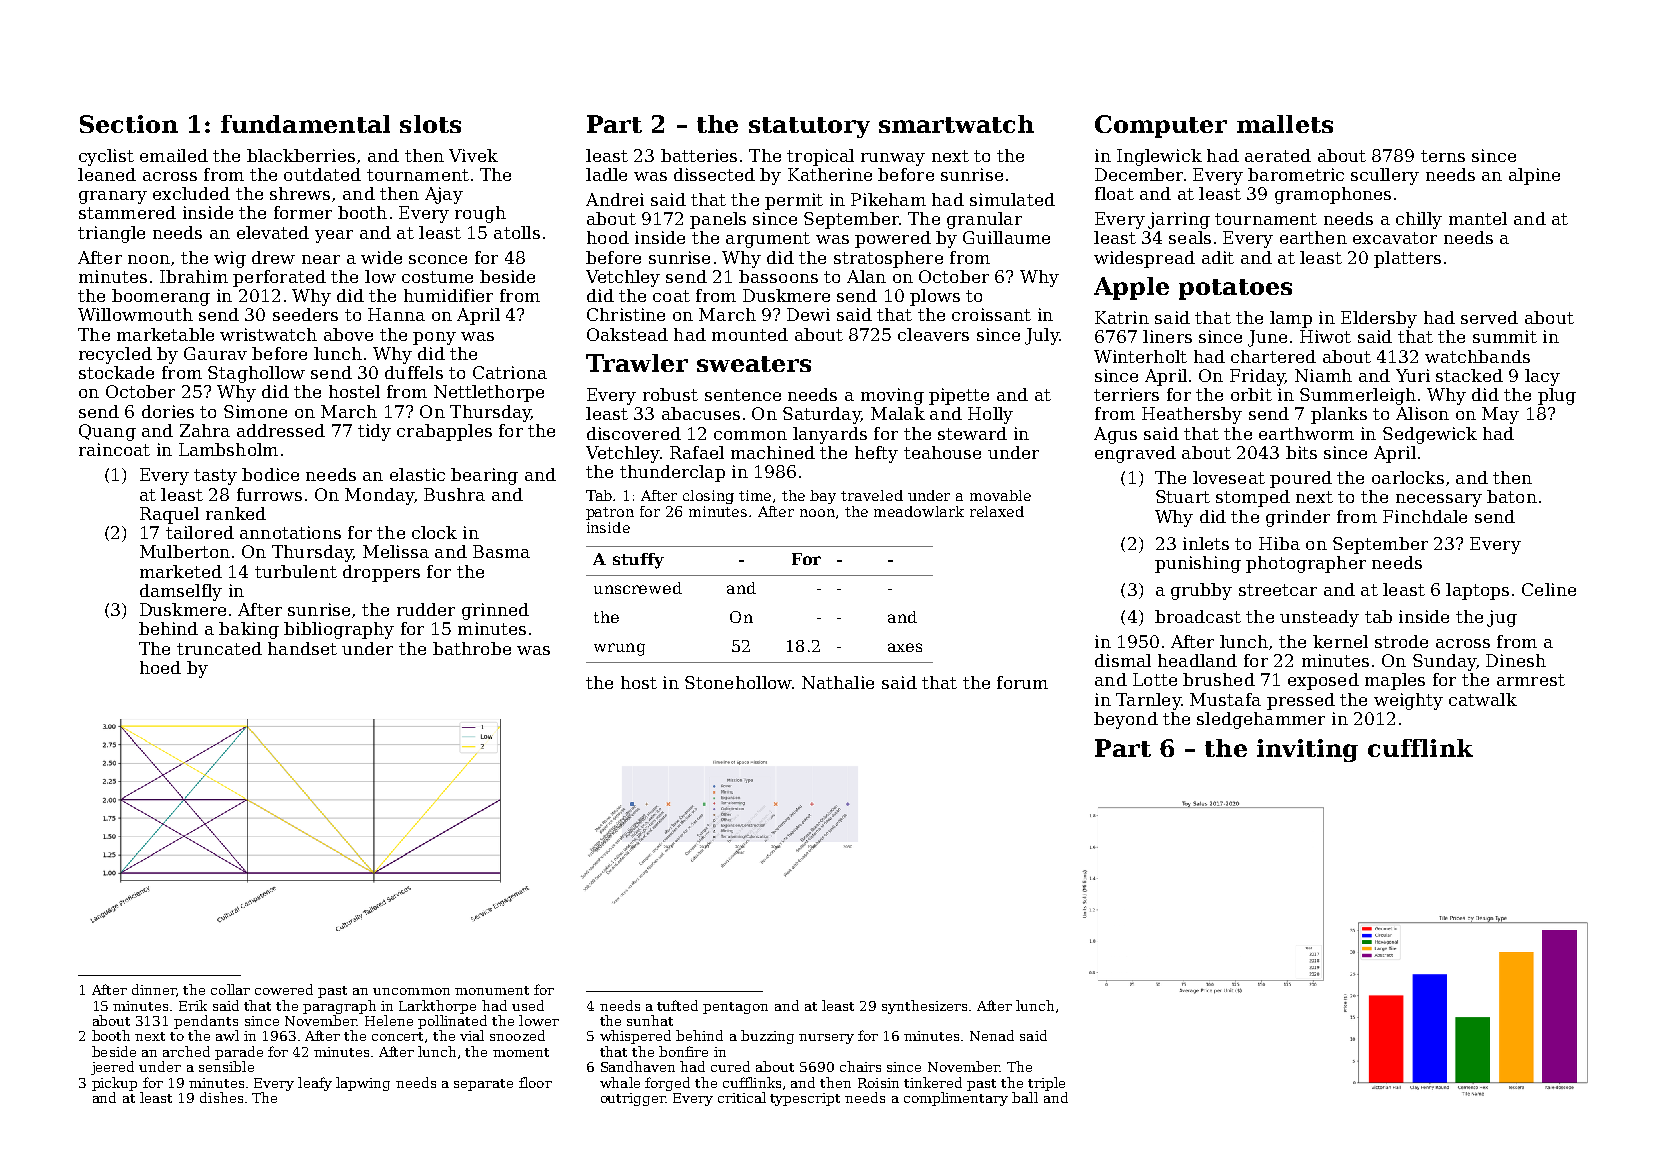 This image has width=1655, height=1170. What do you see at coordinates (809, 127) in the image?
I see `statutory` at bounding box center [809, 127].
